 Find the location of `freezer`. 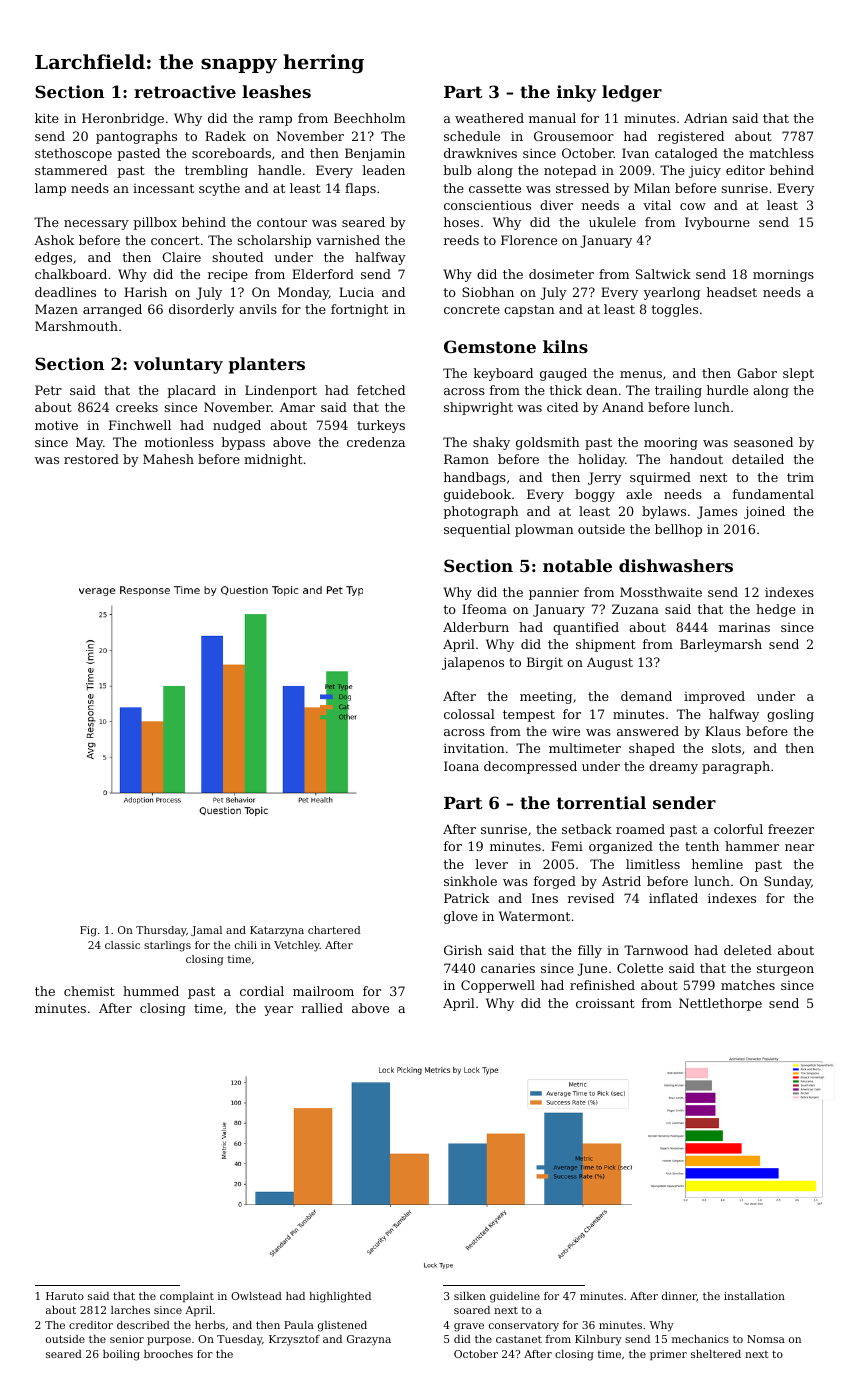

freezer is located at coordinates (791, 829).
